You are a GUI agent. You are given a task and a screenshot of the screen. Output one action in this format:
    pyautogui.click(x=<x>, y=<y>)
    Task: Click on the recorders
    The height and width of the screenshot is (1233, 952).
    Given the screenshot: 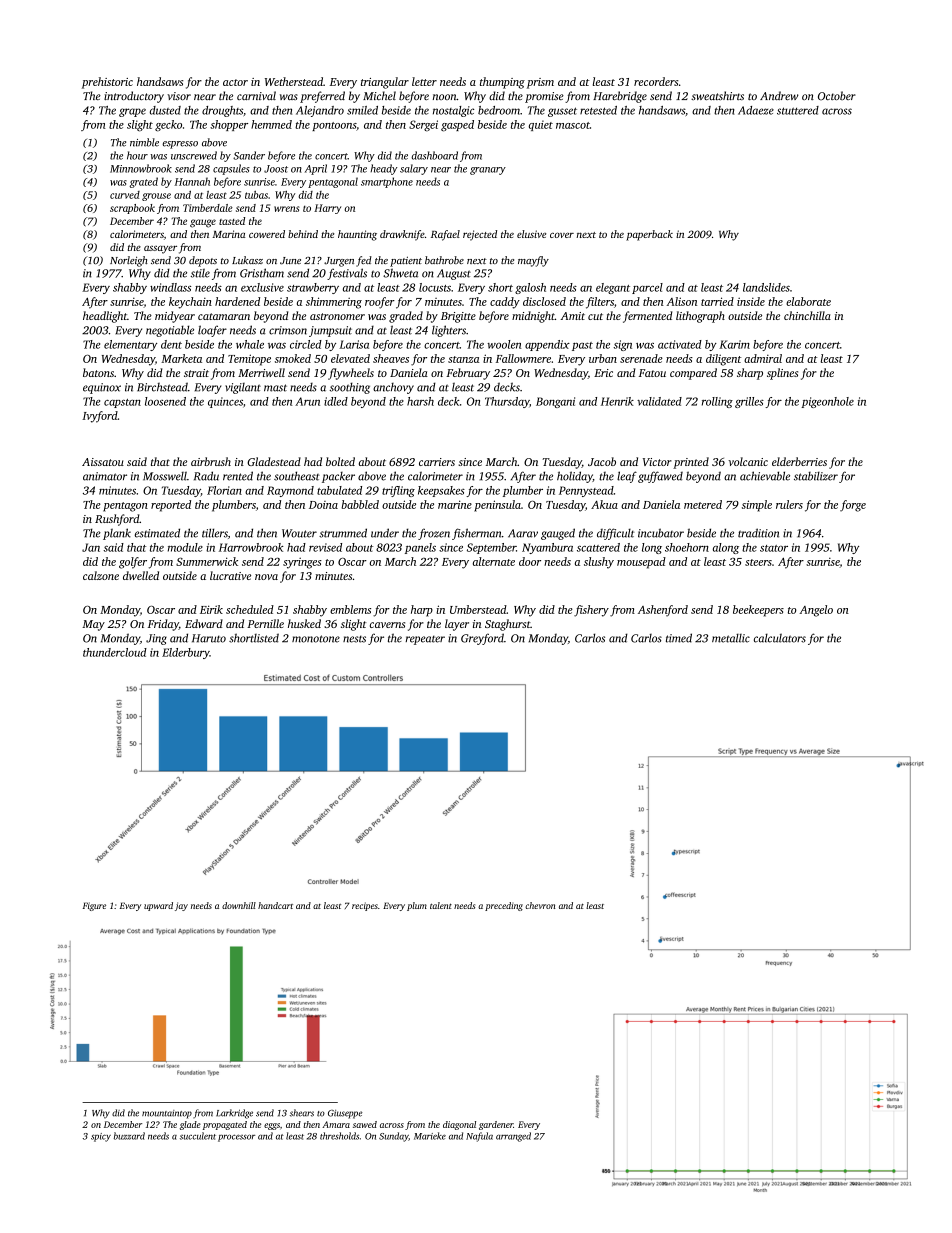 What is the action you would take?
    pyautogui.click(x=656, y=81)
